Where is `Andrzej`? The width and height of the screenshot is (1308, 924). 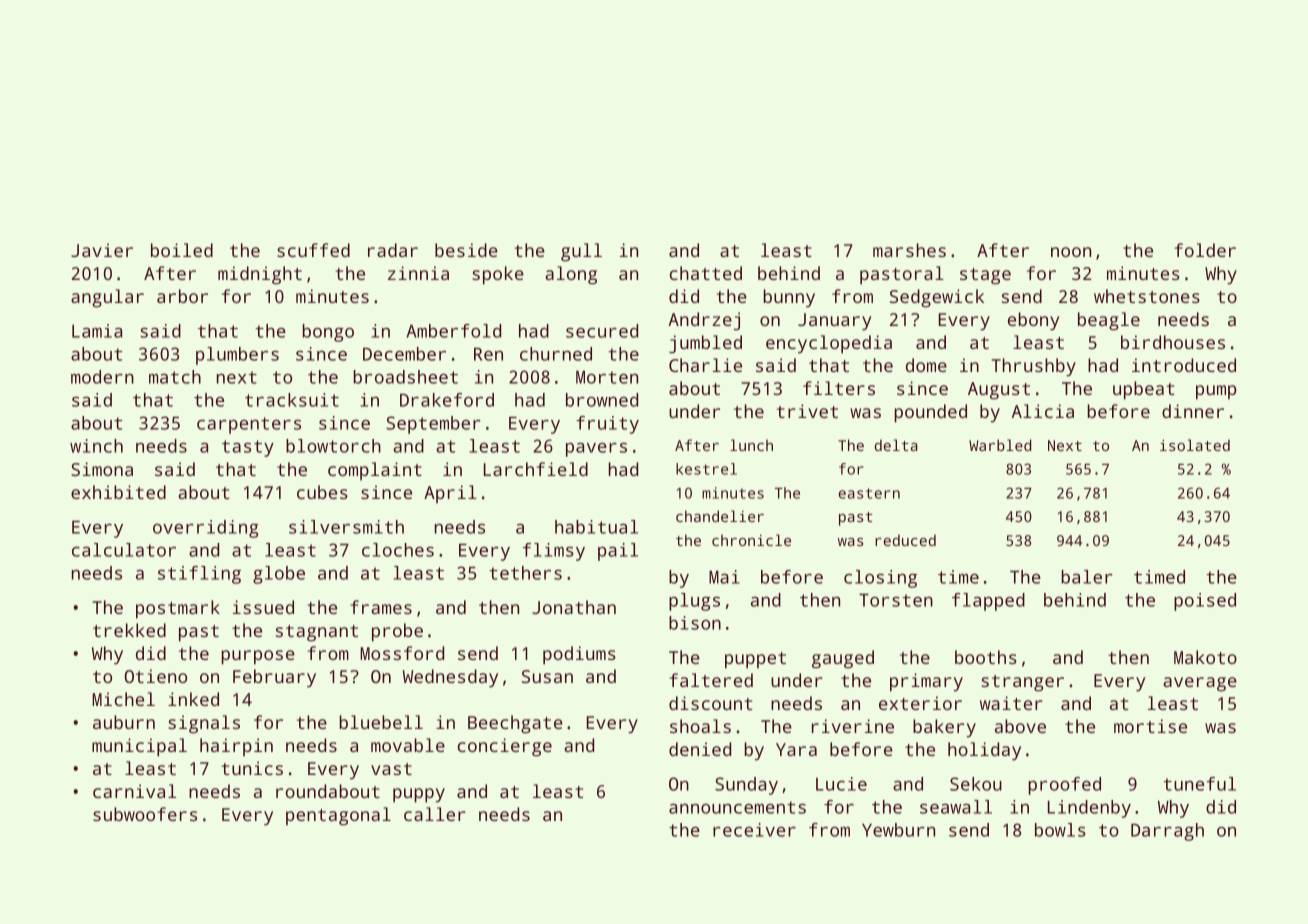 Andrzej is located at coordinates (704, 321).
